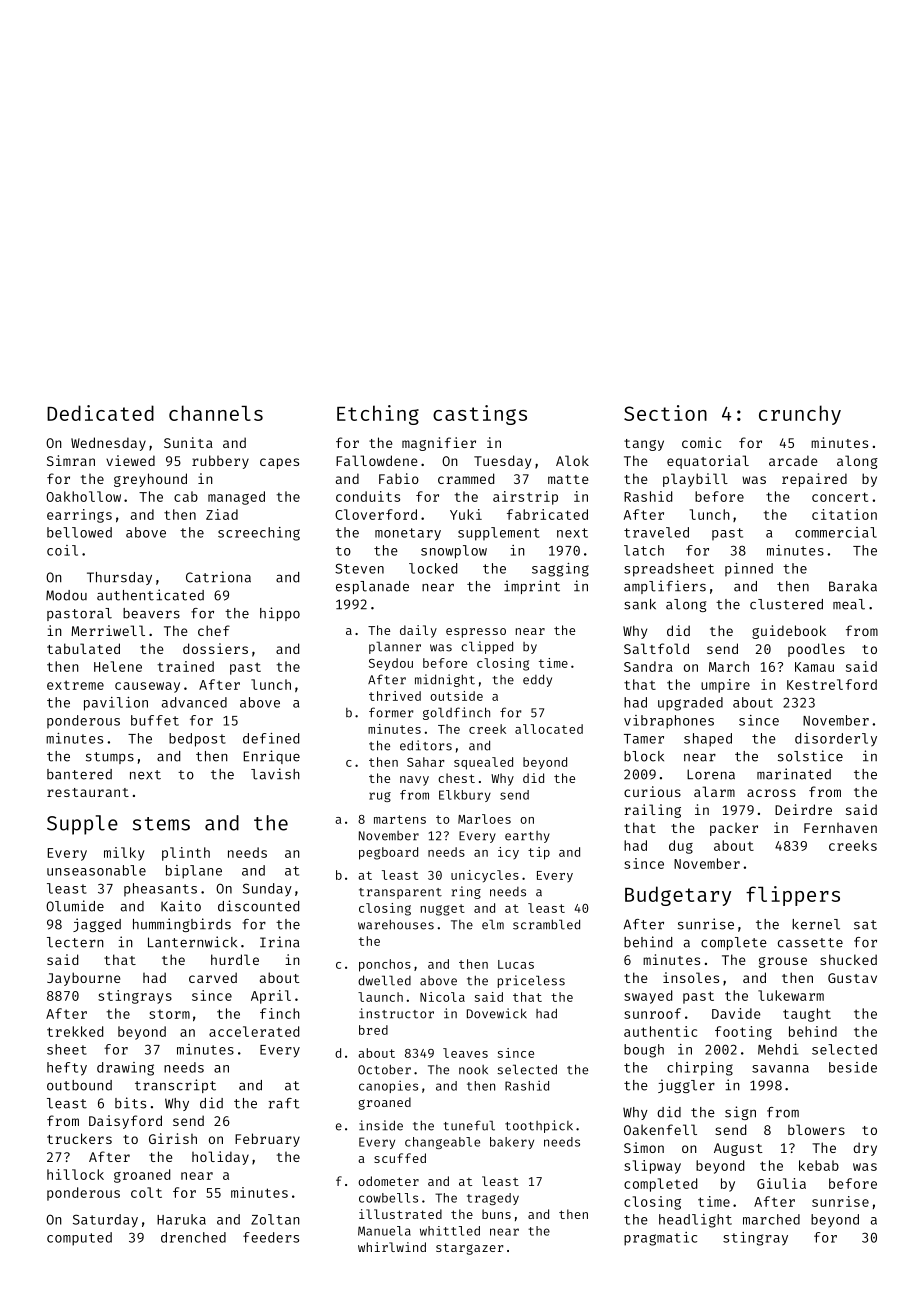 Image resolution: width=924 pixels, height=1308 pixels. Describe the element at coordinates (284, 1103) in the screenshot. I see `raft` at that location.
